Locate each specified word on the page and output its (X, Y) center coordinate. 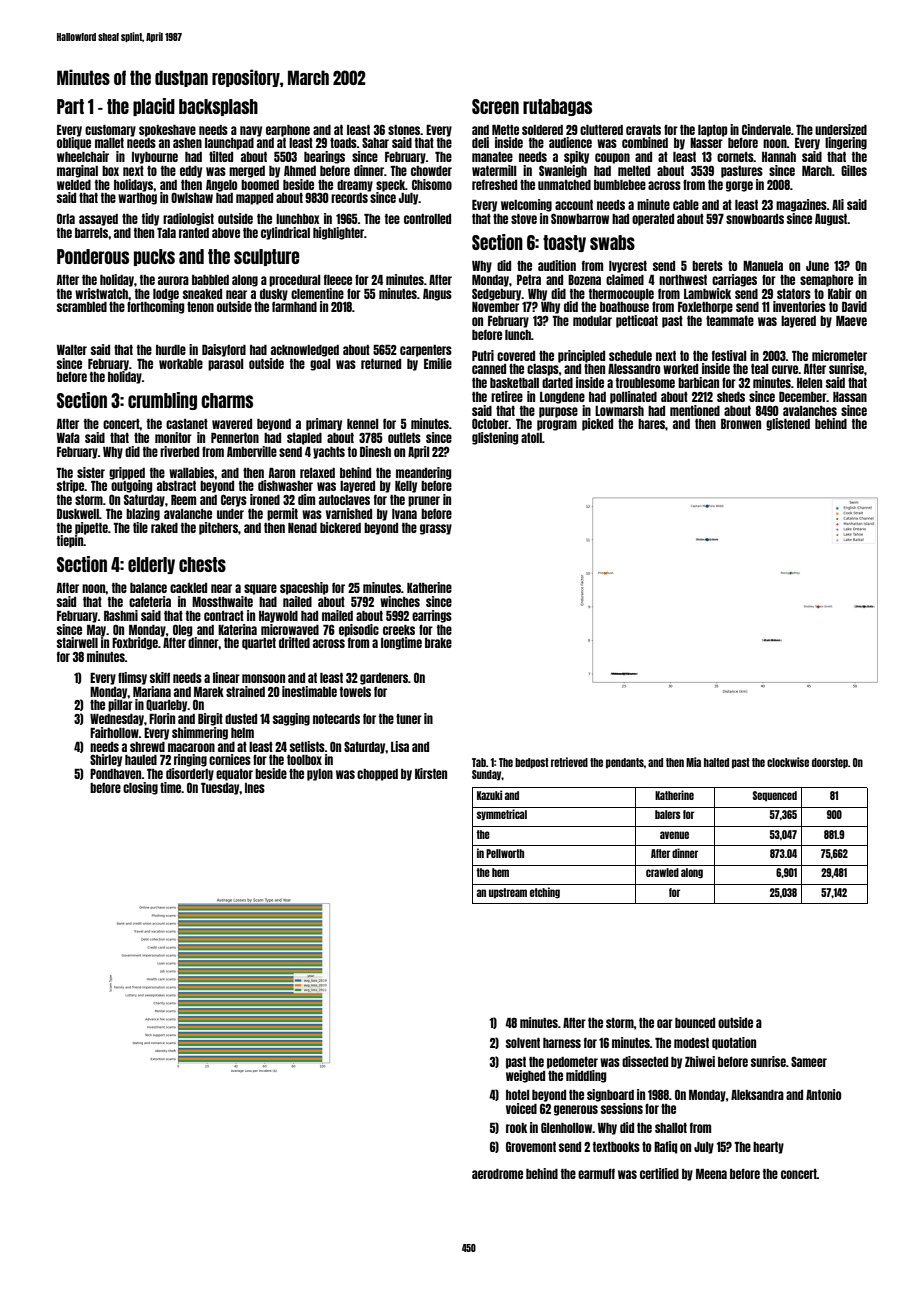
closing (140, 788)
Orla (66, 218)
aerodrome (497, 1174)
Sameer (809, 1062)
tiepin (70, 541)
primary (324, 424)
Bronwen (741, 424)
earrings (432, 616)
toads (343, 143)
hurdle (171, 350)
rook (516, 1128)
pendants (625, 763)
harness (562, 1043)
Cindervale (766, 129)
